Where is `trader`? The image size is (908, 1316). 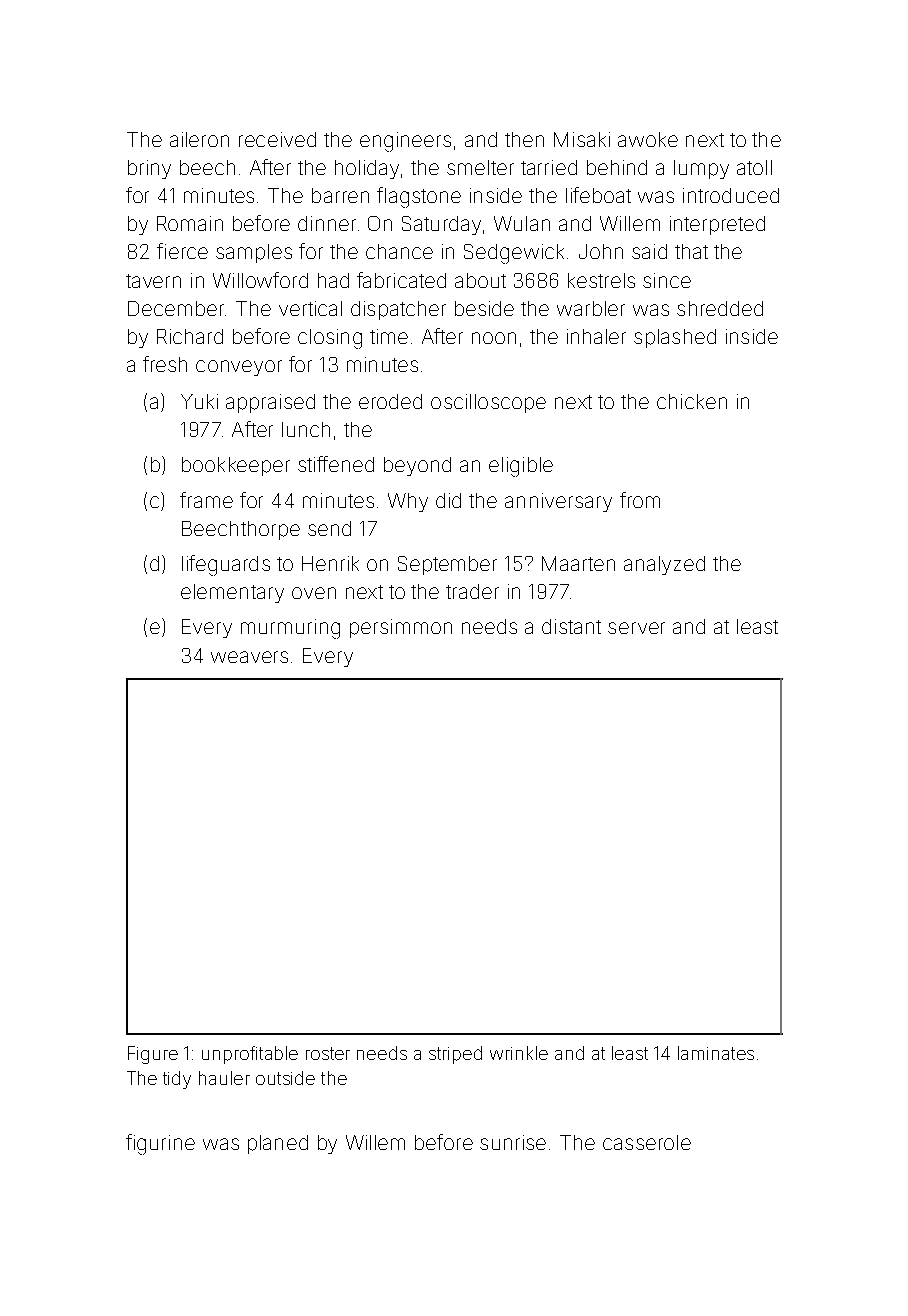
trader is located at coordinates (472, 591).
